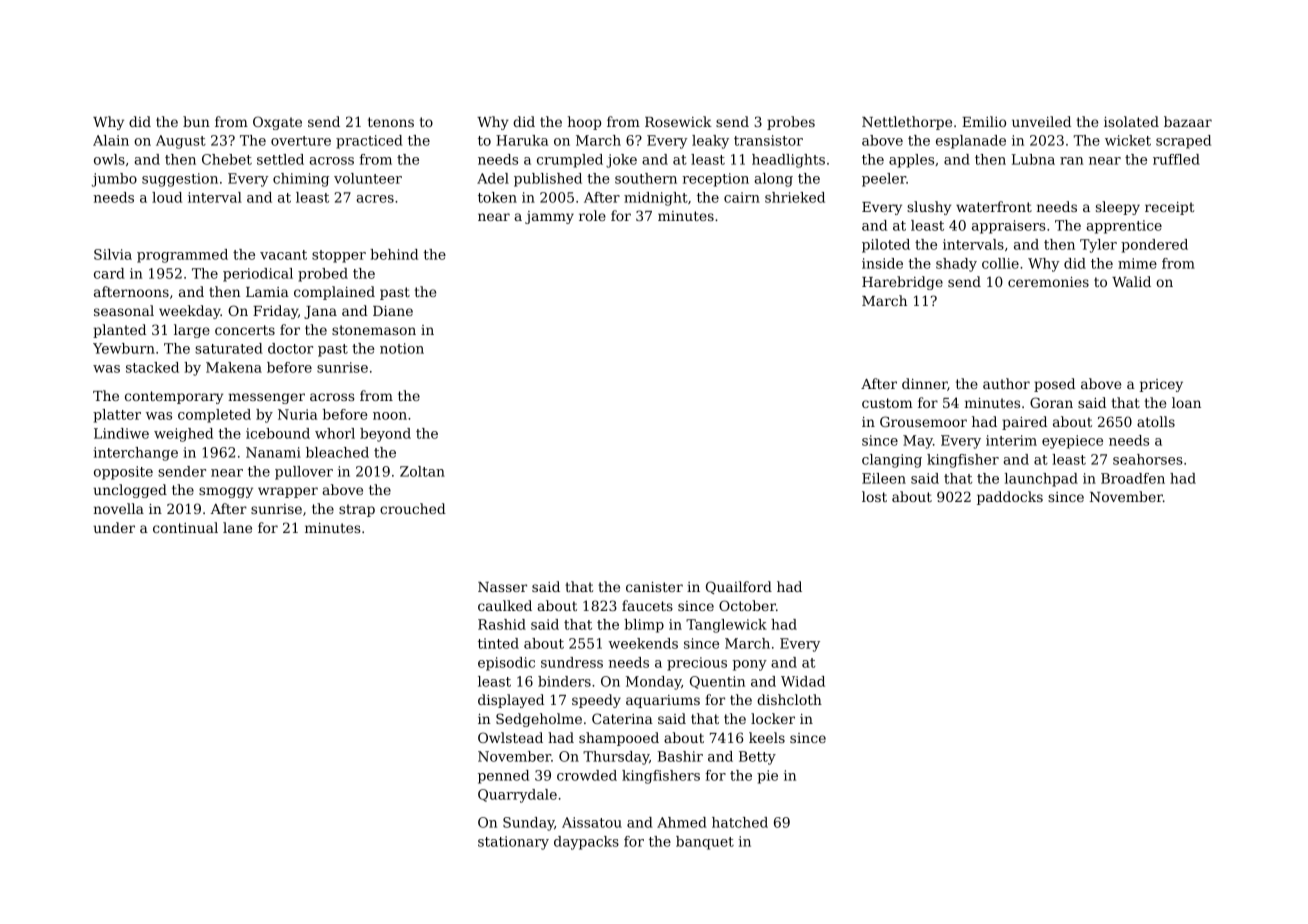 The image size is (1308, 924). What do you see at coordinates (644, 626) in the page?
I see `blimp` at bounding box center [644, 626].
